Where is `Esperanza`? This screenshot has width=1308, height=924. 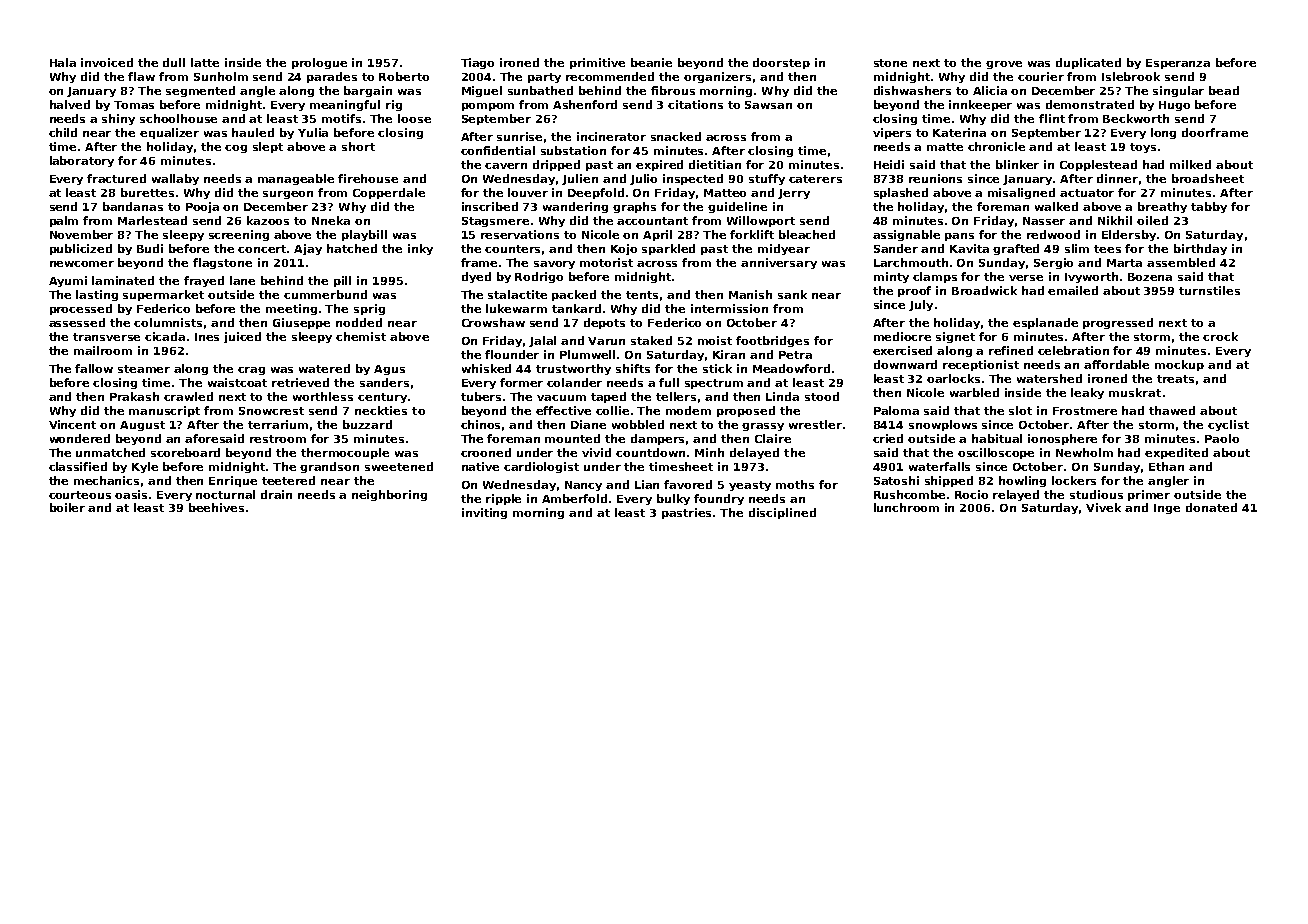
Esperanza is located at coordinates (1178, 64).
